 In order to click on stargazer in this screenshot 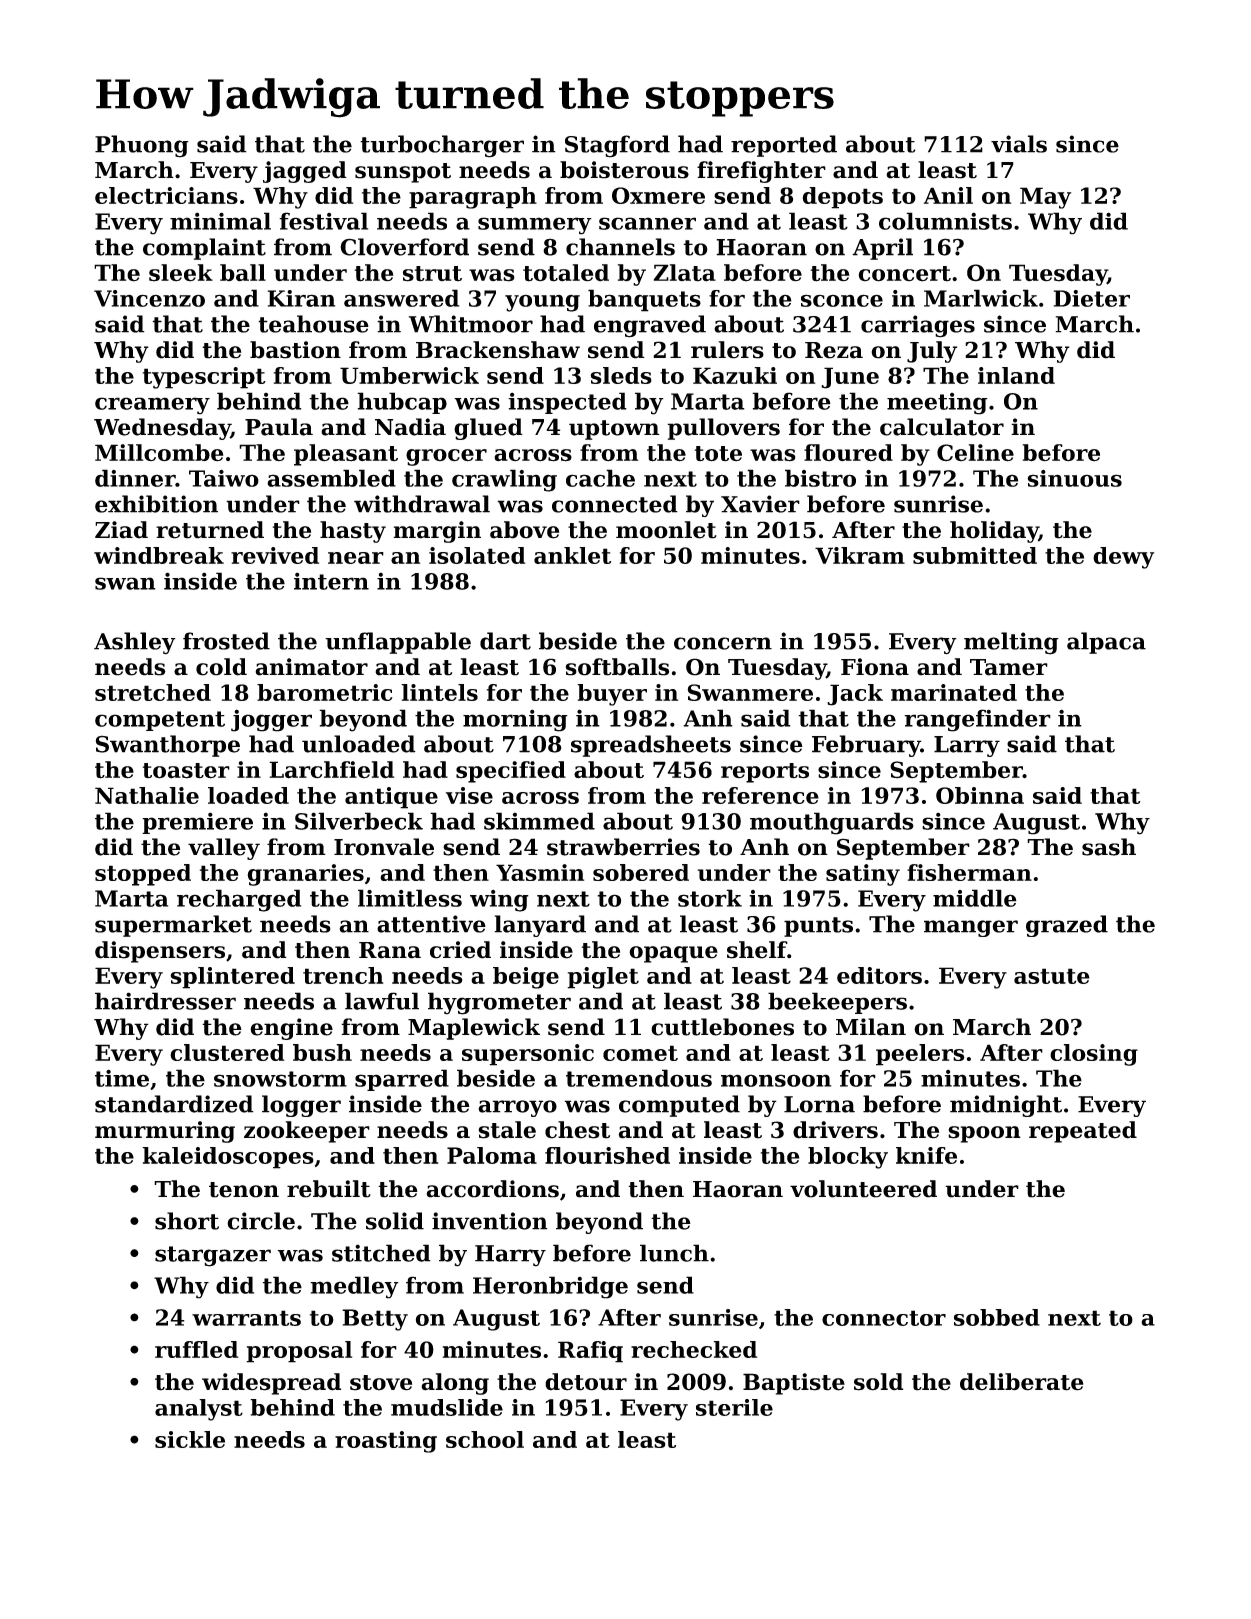, I will do `click(213, 1256)`.
